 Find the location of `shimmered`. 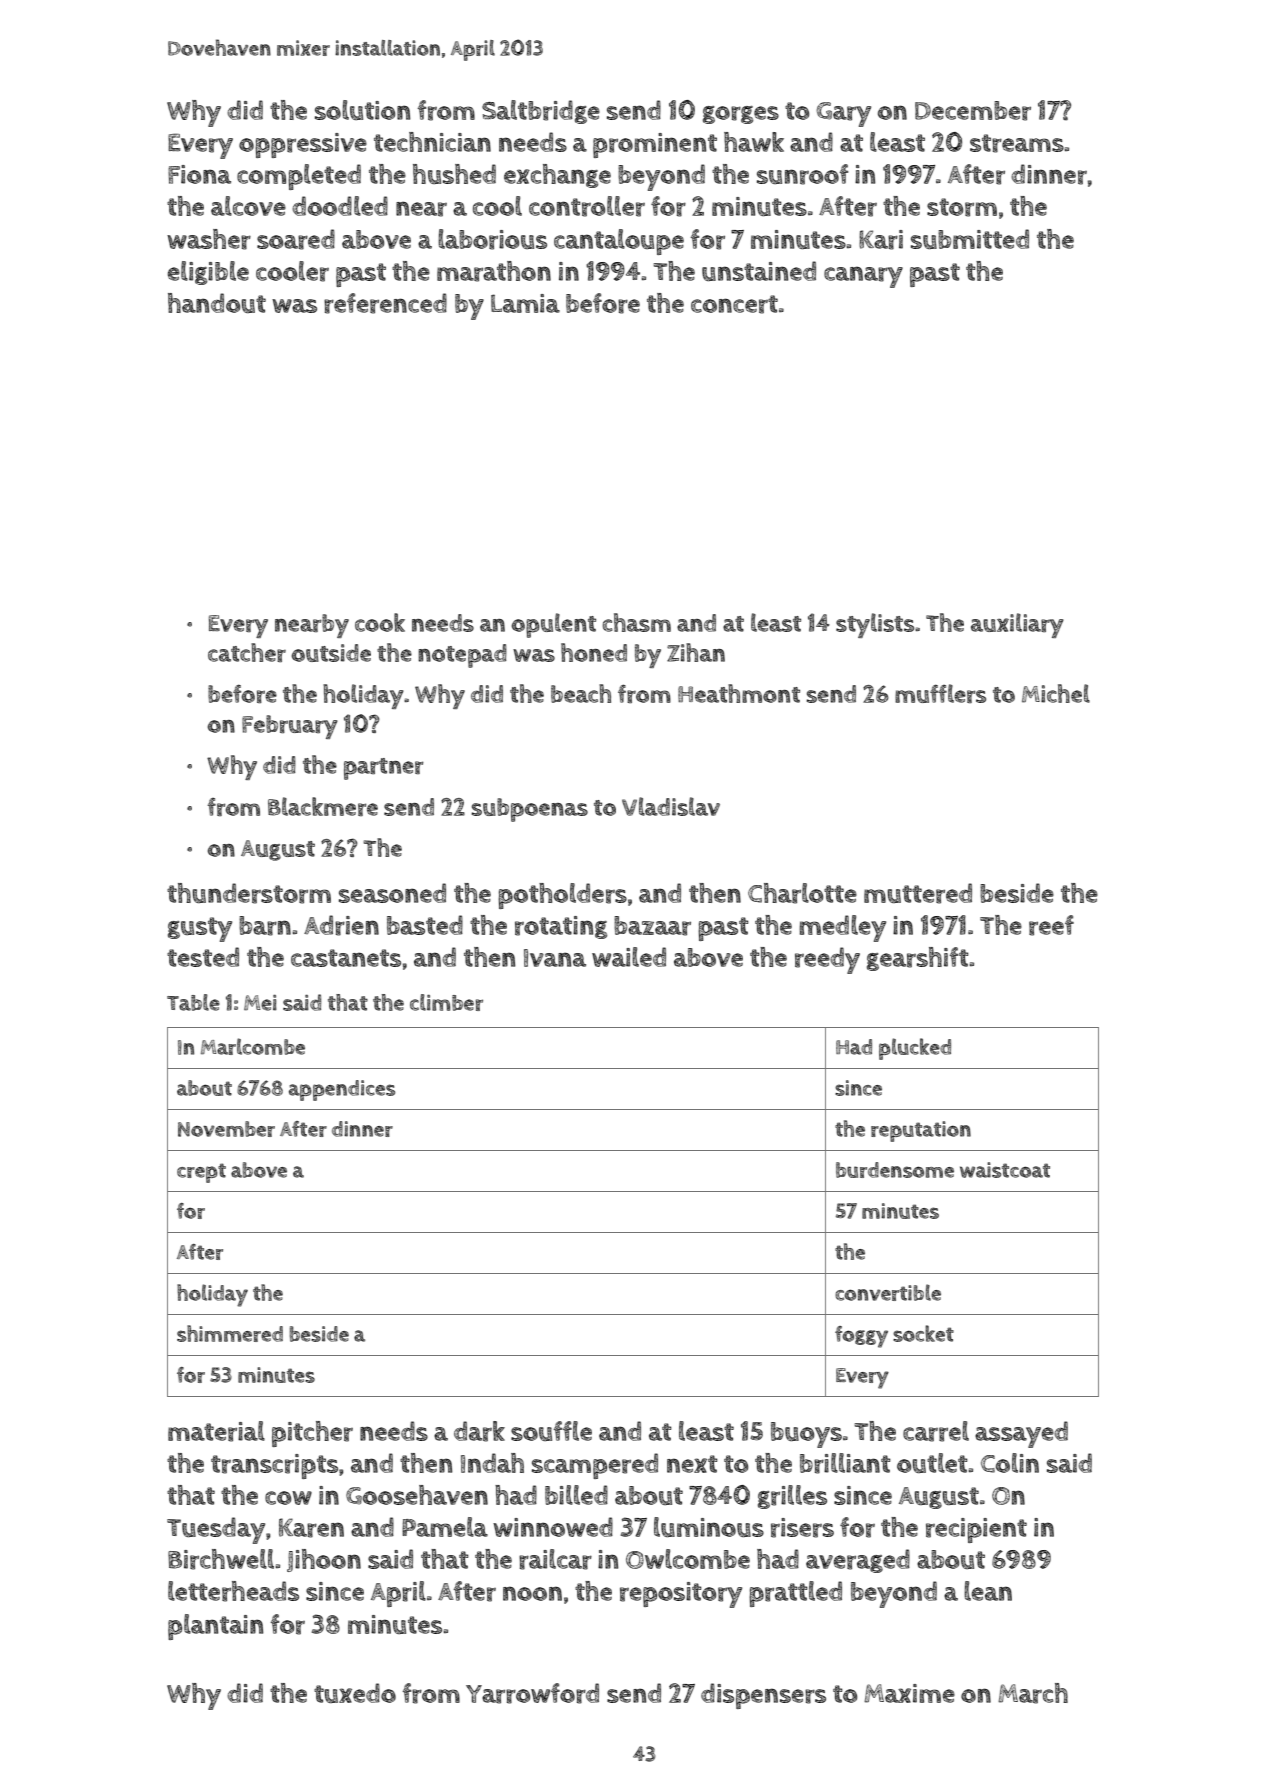

shimmered is located at coordinates (230, 1333).
